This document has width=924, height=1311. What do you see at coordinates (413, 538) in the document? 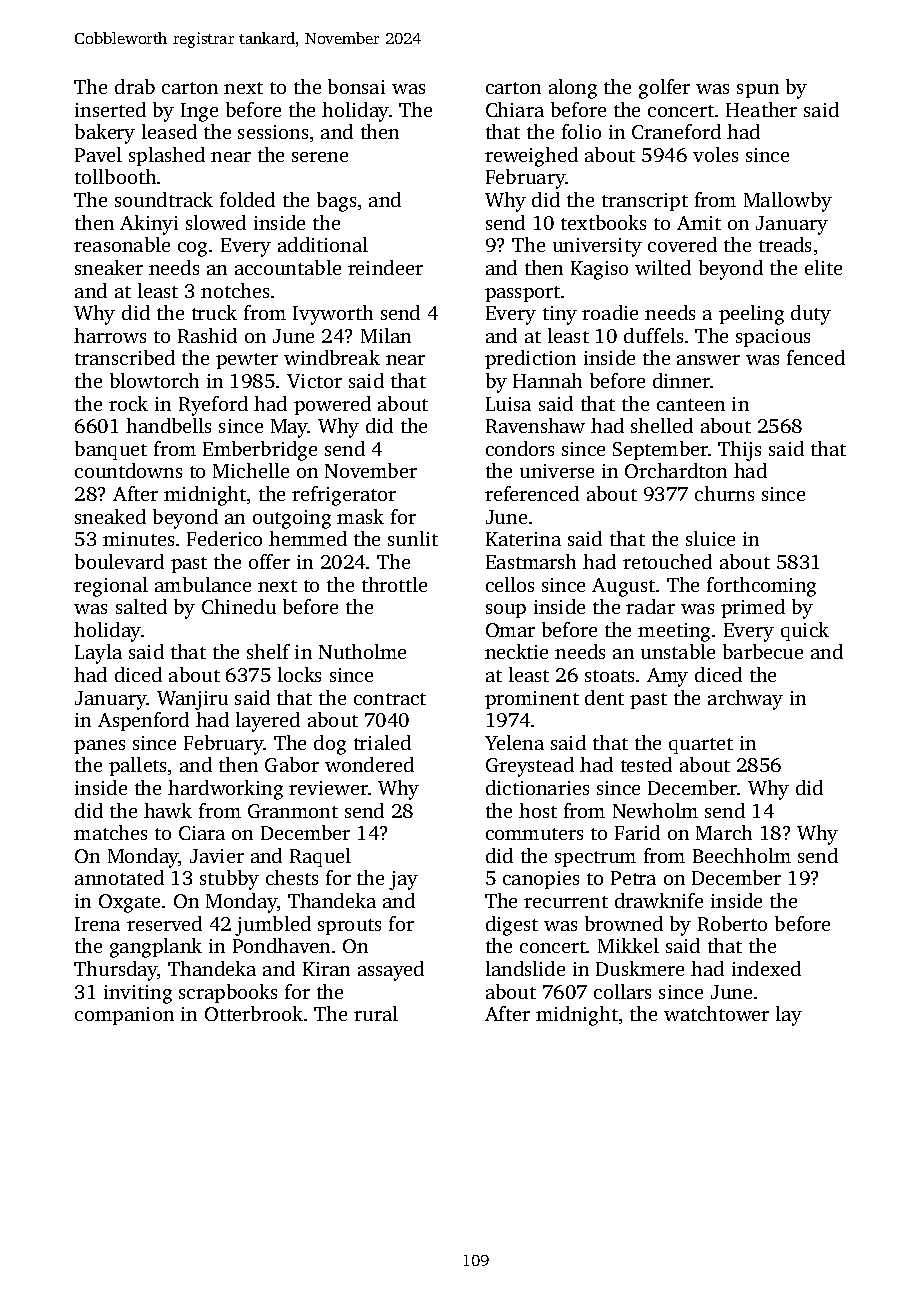
I see `sunlit` at bounding box center [413, 538].
